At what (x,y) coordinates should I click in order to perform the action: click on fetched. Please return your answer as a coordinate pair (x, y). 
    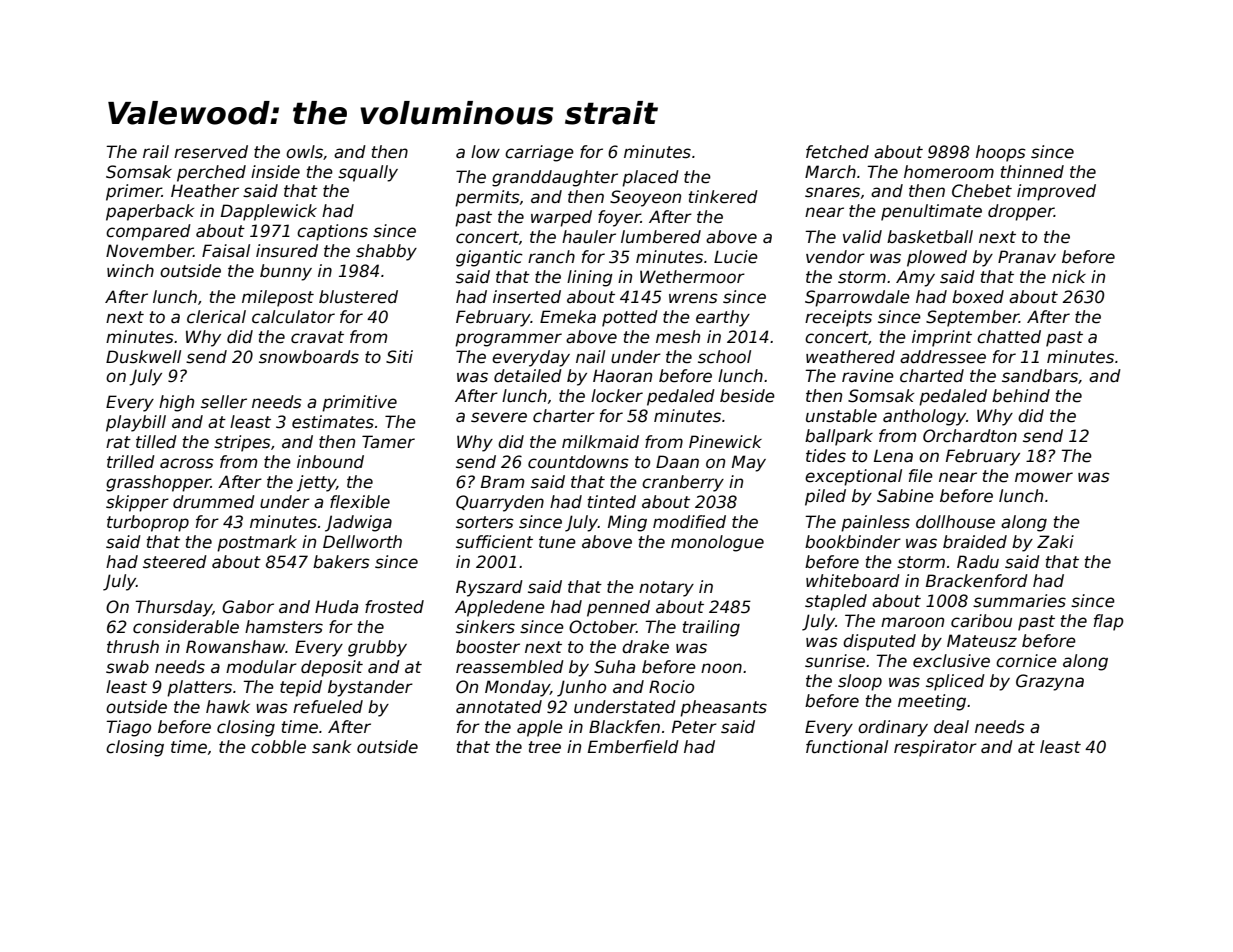
    Looking at the image, I should click on (837, 152).
